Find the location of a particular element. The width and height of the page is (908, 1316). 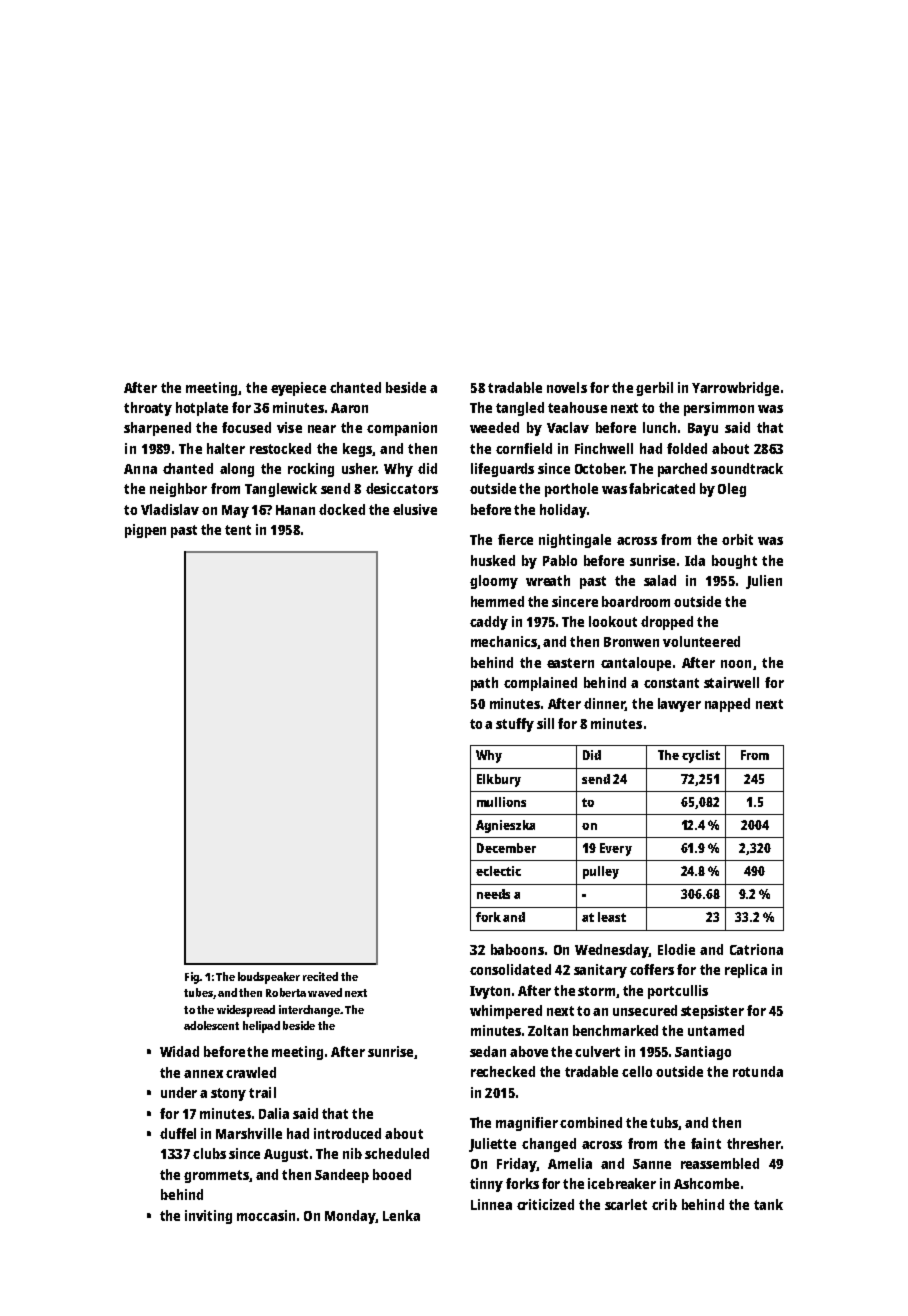

scarlet is located at coordinates (626, 1204).
